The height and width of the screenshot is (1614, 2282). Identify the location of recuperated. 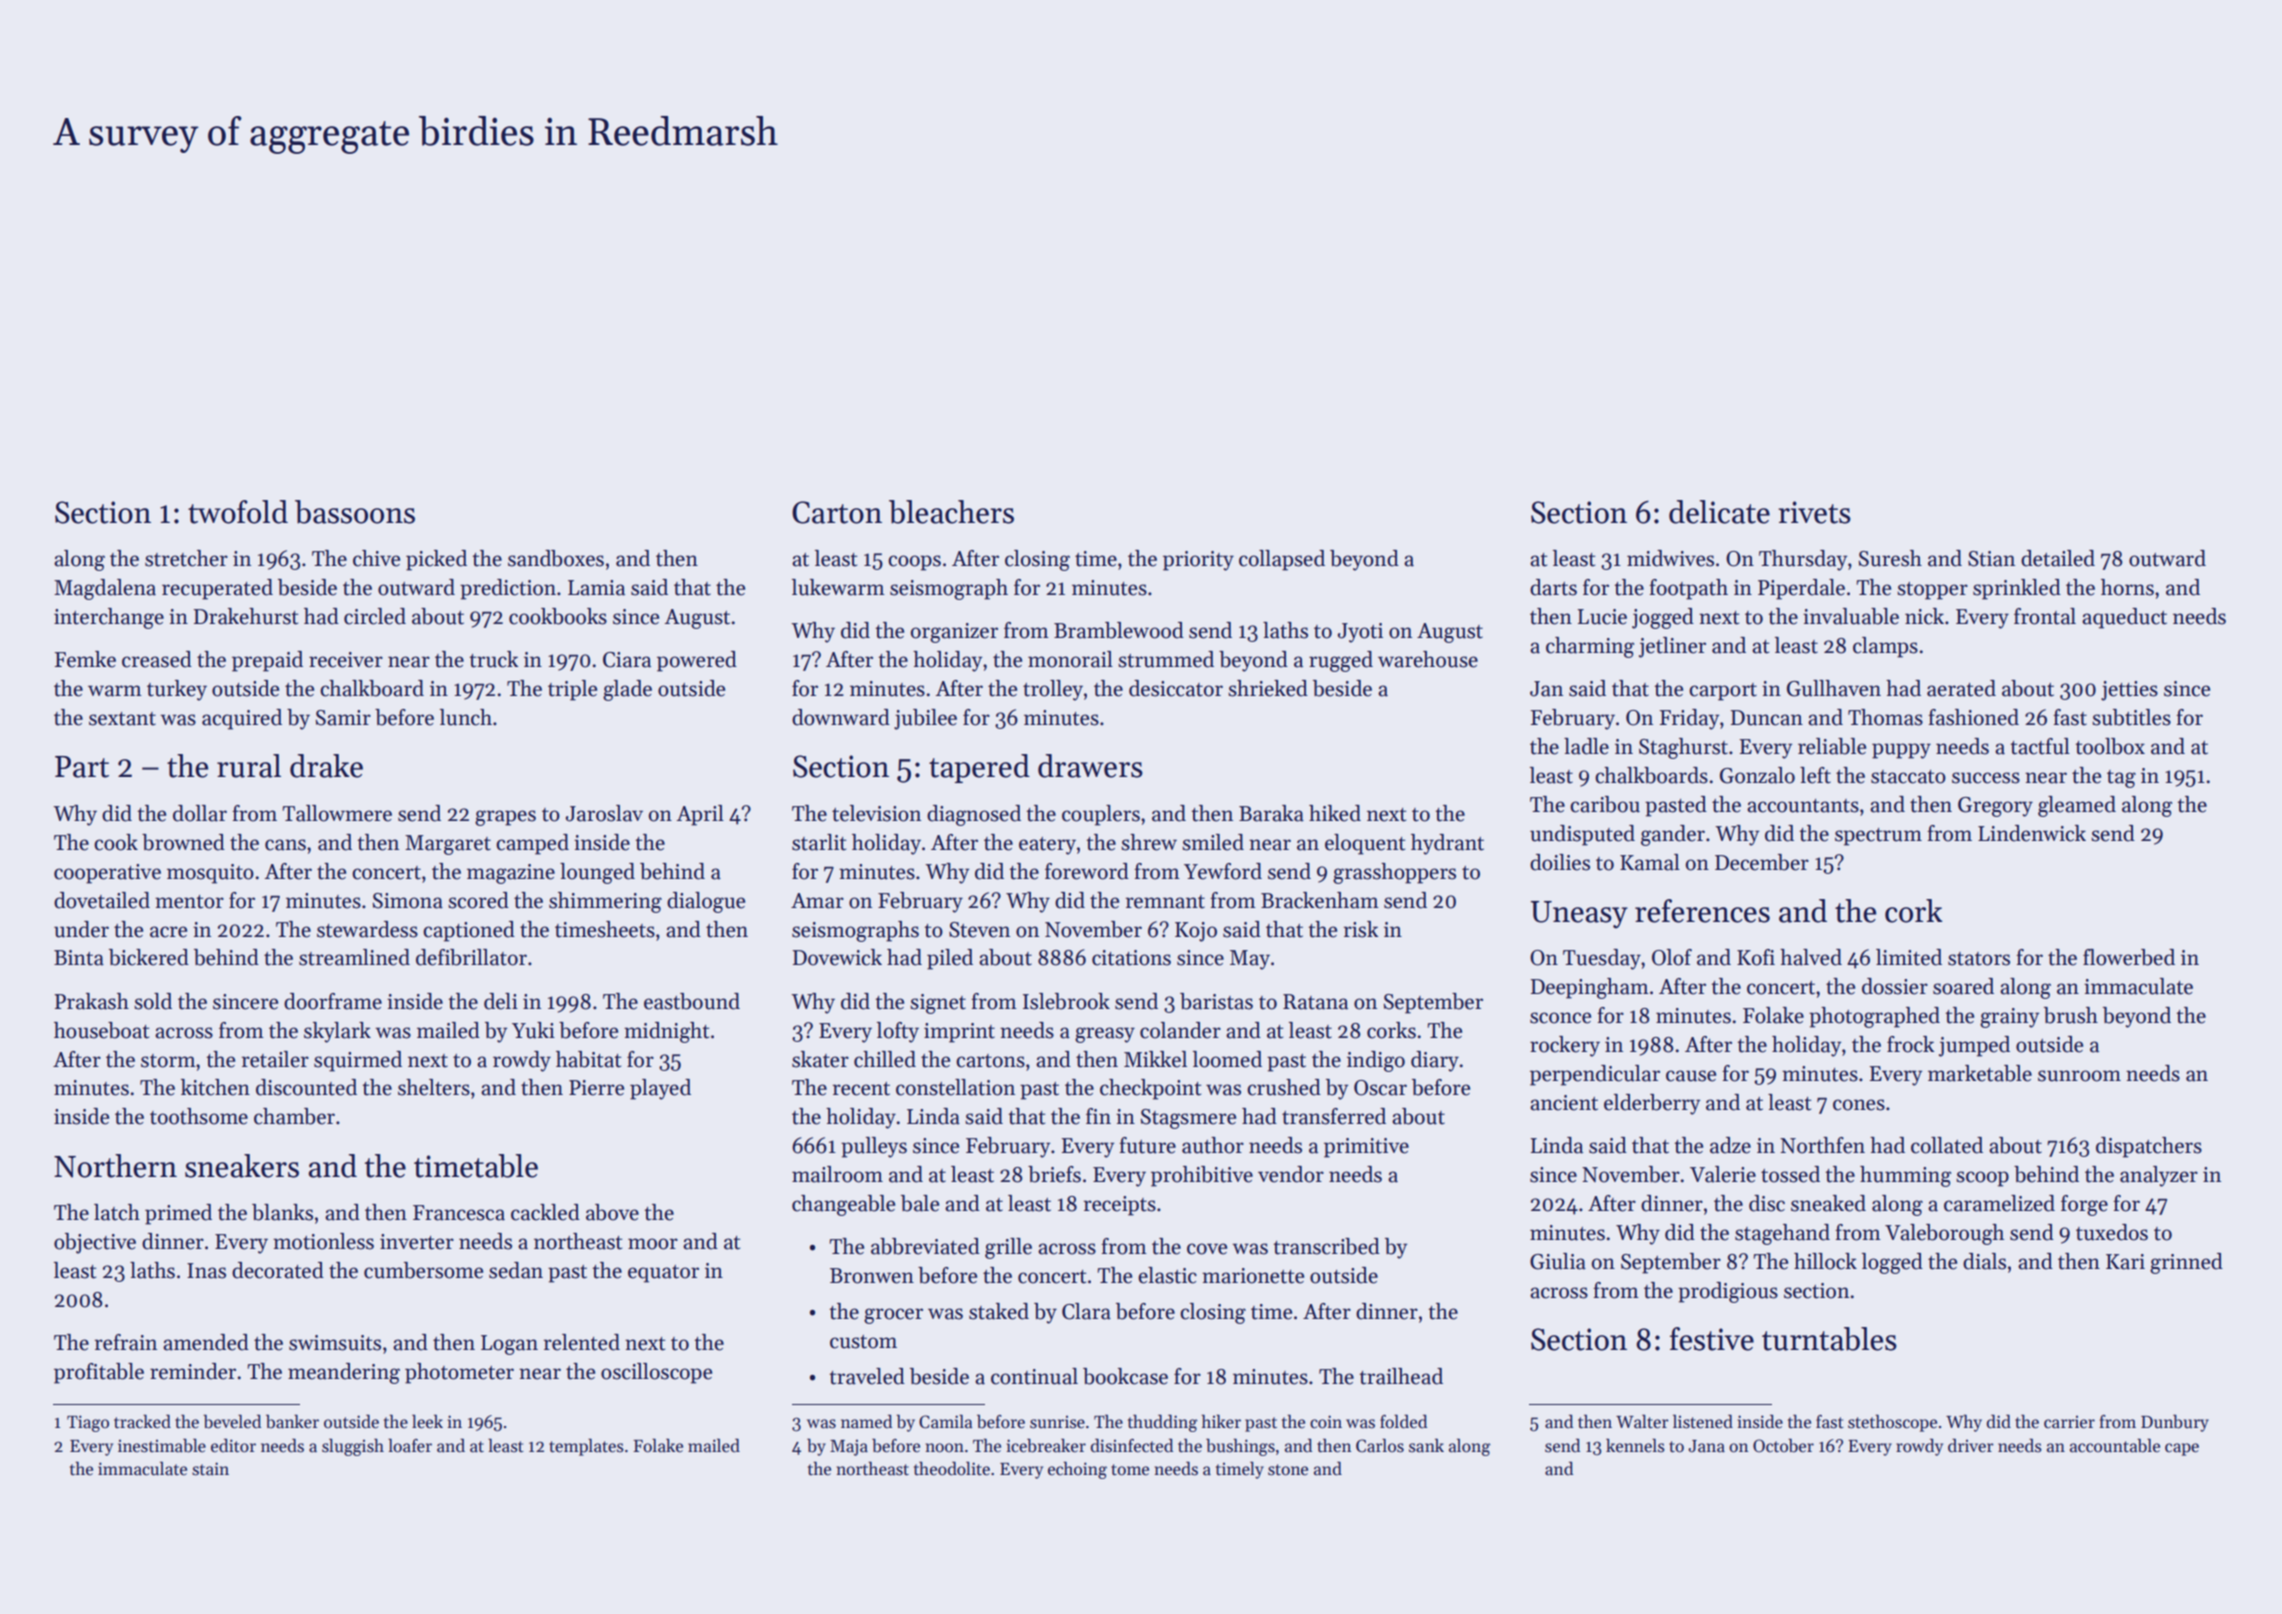
(217, 589).
